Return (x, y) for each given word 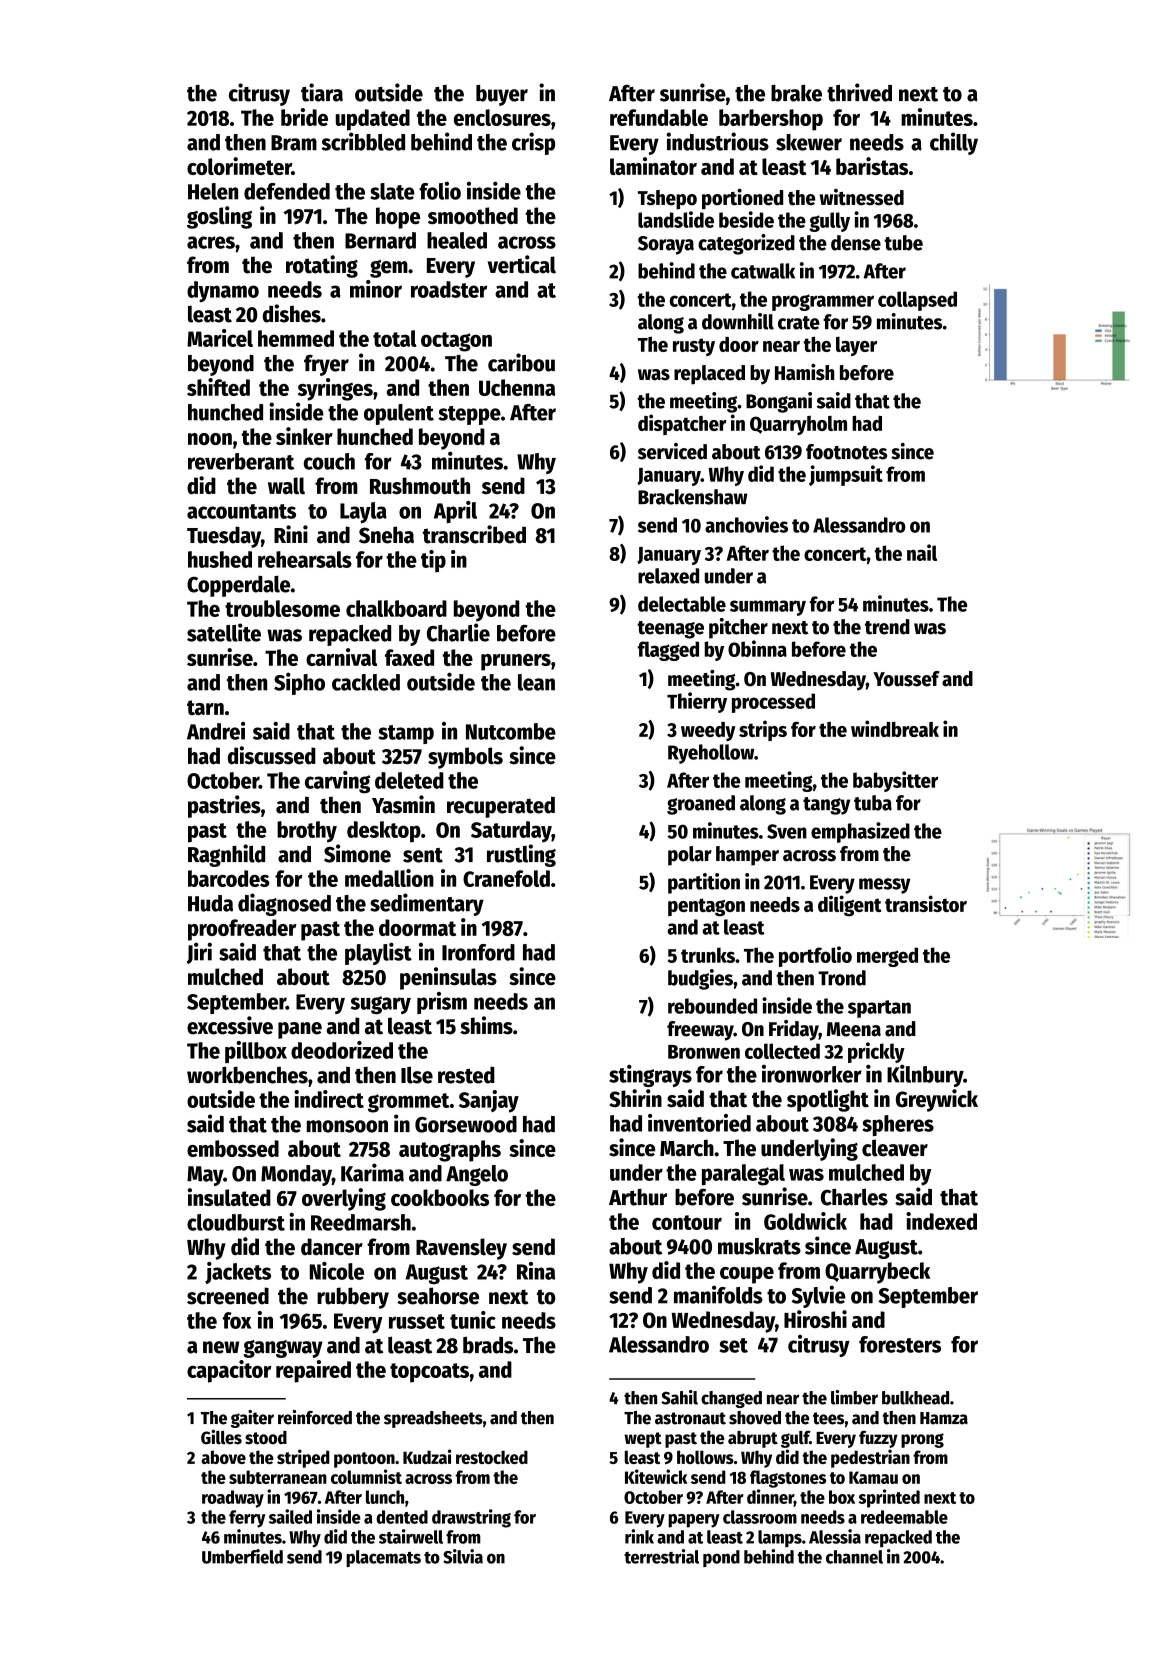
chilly (954, 143)
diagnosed (284, 904)
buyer (502, 95)
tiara (322, 92)
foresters (900, 1344)
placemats (383, 1558)
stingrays (650, 1075)
